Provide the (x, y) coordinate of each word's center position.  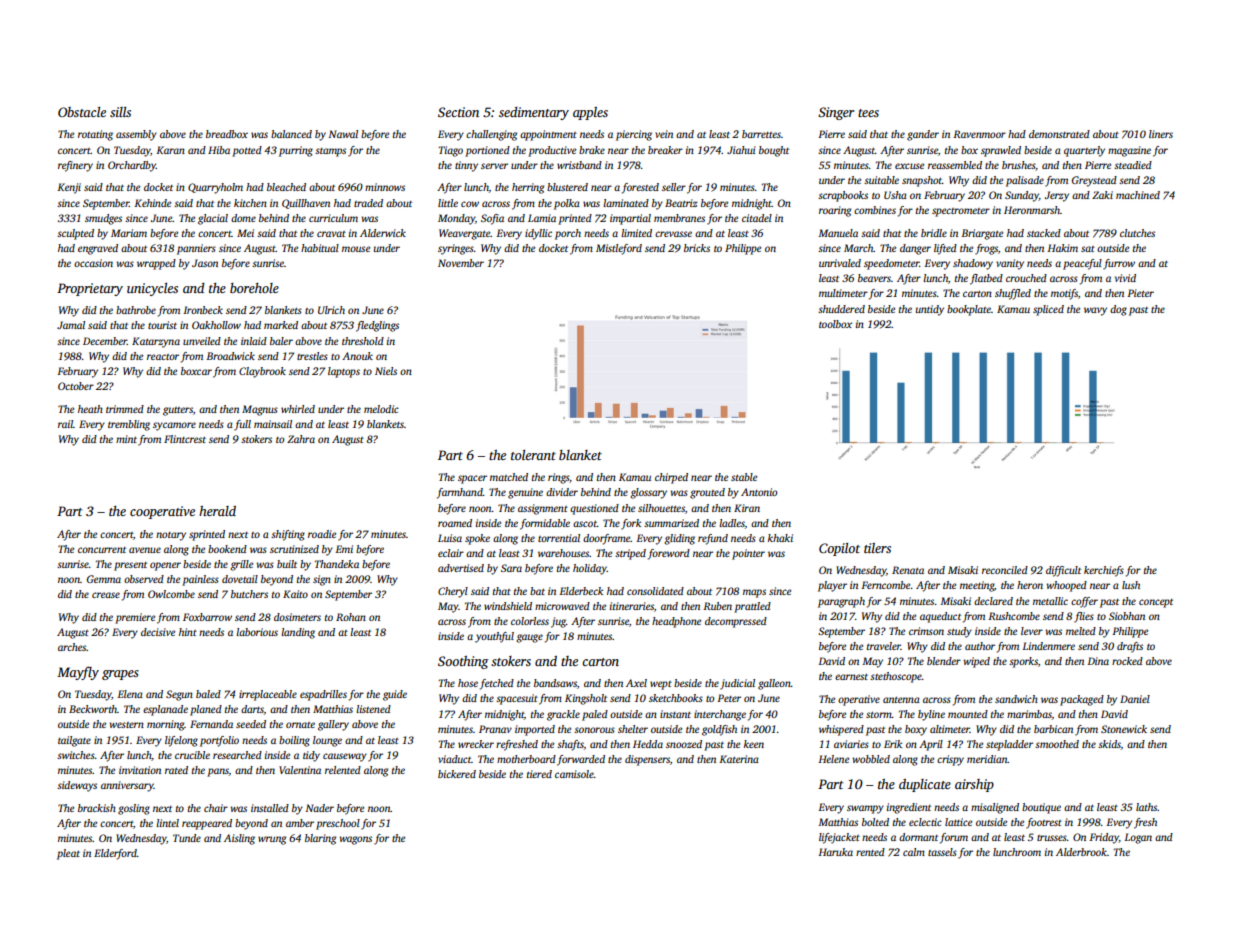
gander (923, 135)
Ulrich (331, 310)
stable (744, 477)
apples (590, 113)
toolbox (835, 324)
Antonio (759, 492)
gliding (679, 539)
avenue (145, 550)
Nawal (343, 134)
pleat (68, 854)
